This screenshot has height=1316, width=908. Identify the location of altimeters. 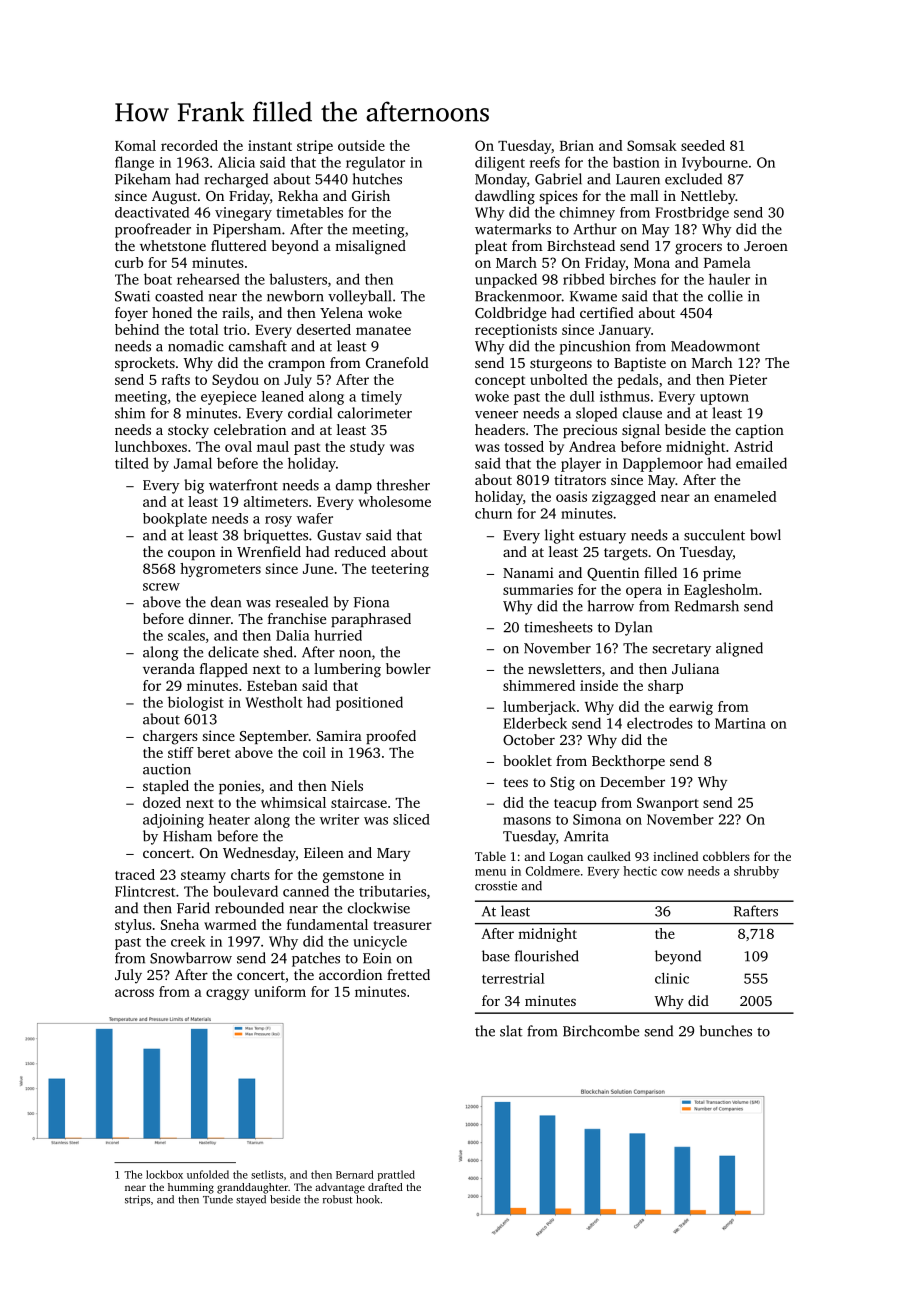
(276, 501).
